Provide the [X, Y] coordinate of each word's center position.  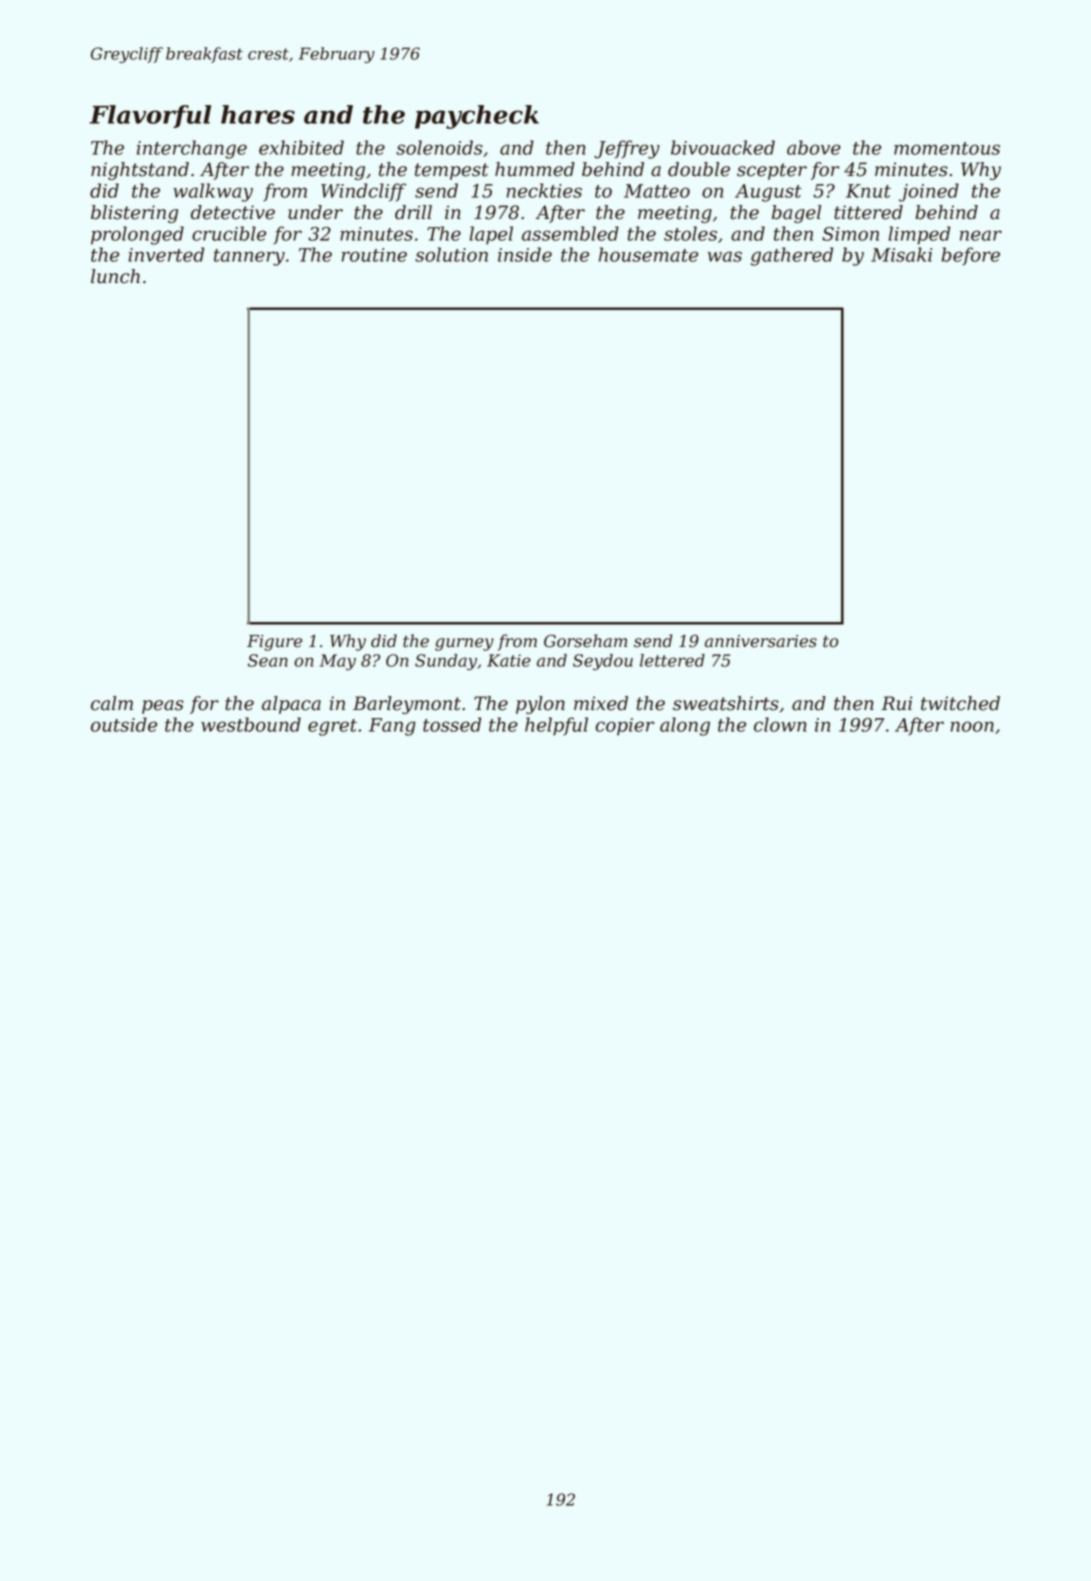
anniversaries [761, 641]
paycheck [477, 117]
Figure [274, 643]
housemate [648, 254]
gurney [464, 644]
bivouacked [723, 147]
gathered [792, 256]
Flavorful [150, 116]
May [338, 662]
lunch [115, 276]
